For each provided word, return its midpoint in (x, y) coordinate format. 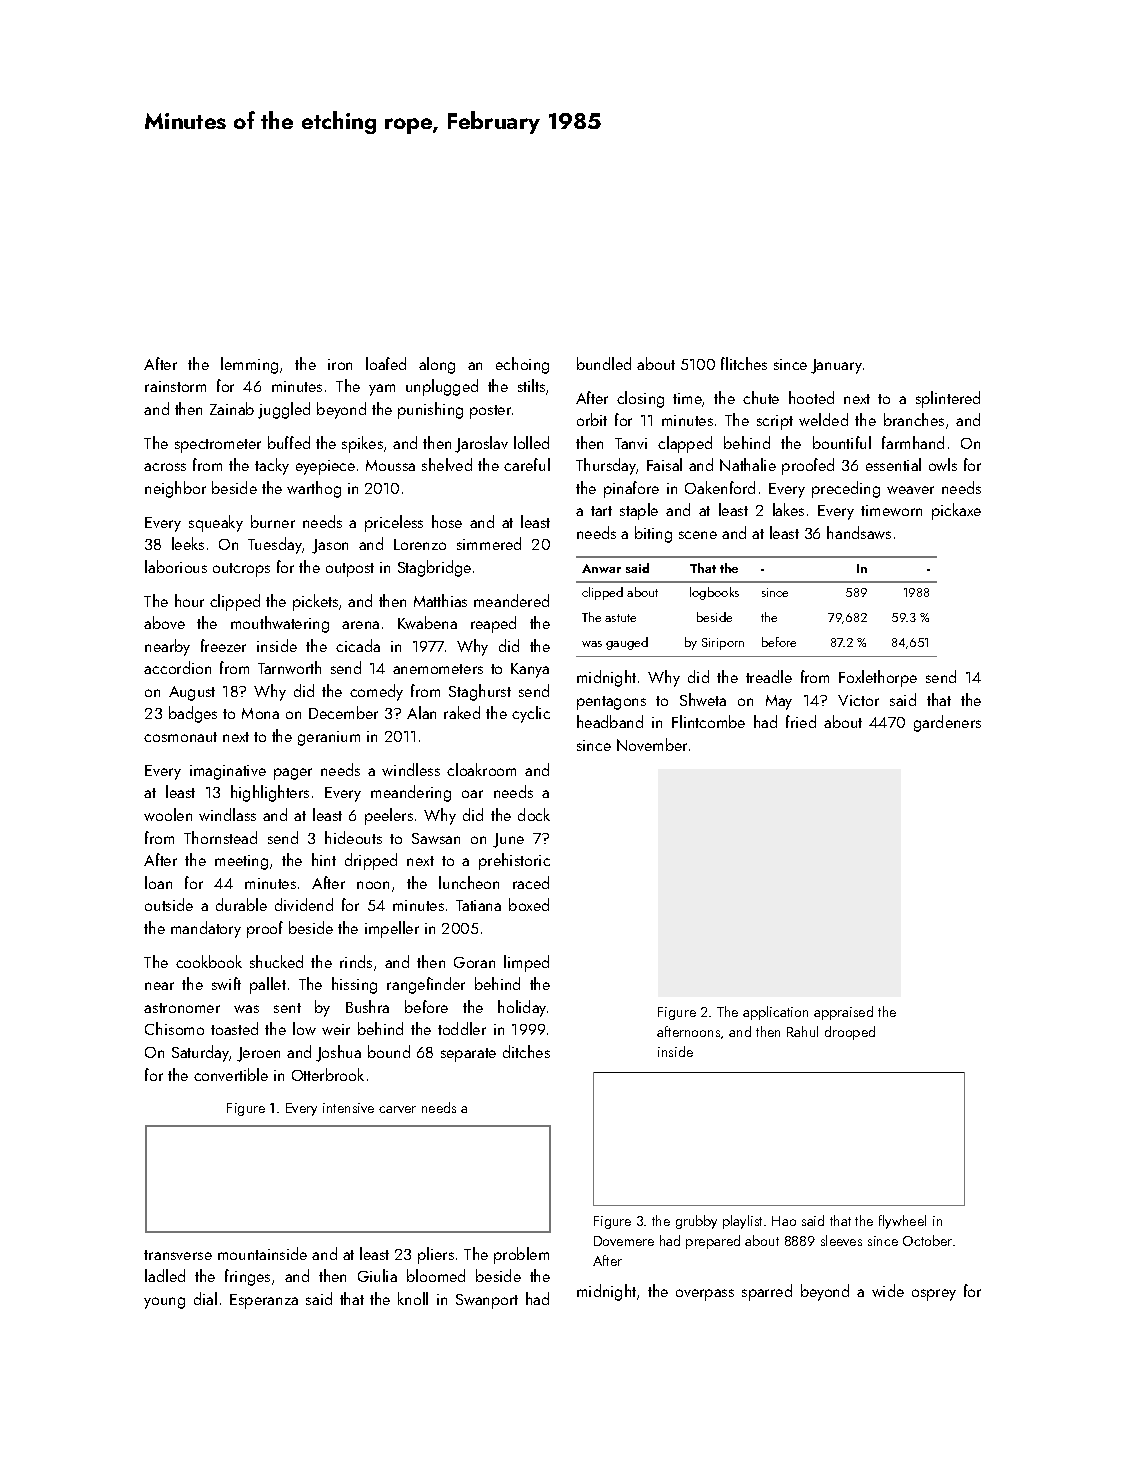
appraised (843, 1013)
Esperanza (264, 1301)
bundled (604, 363)
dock (534, 814)
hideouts (353, 837)
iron (340, 364)
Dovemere (624, 1241)
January (836, 366)
